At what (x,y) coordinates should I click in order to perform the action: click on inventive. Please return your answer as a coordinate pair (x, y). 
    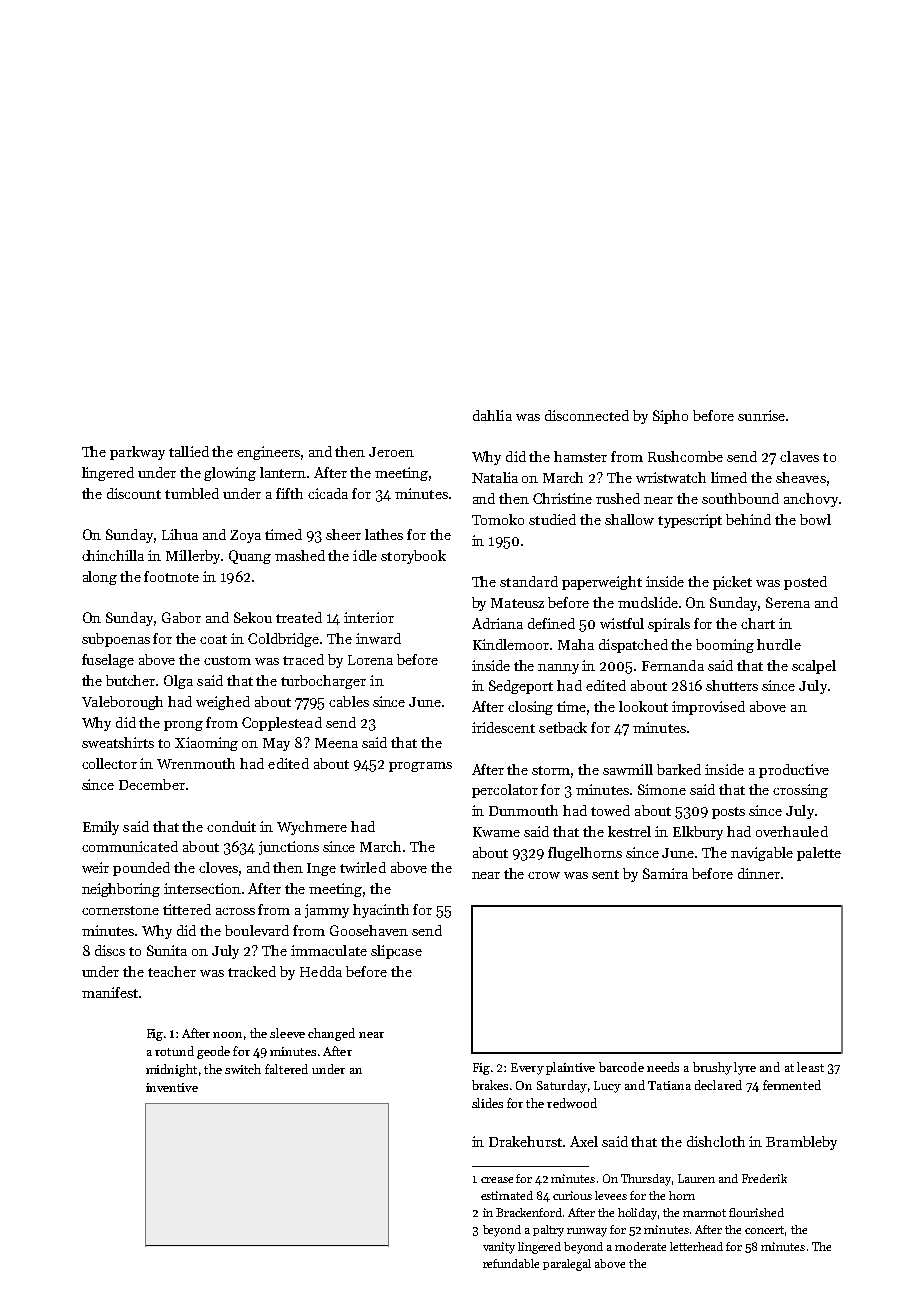
    Looking at the image, I should click on (172, 1087).
